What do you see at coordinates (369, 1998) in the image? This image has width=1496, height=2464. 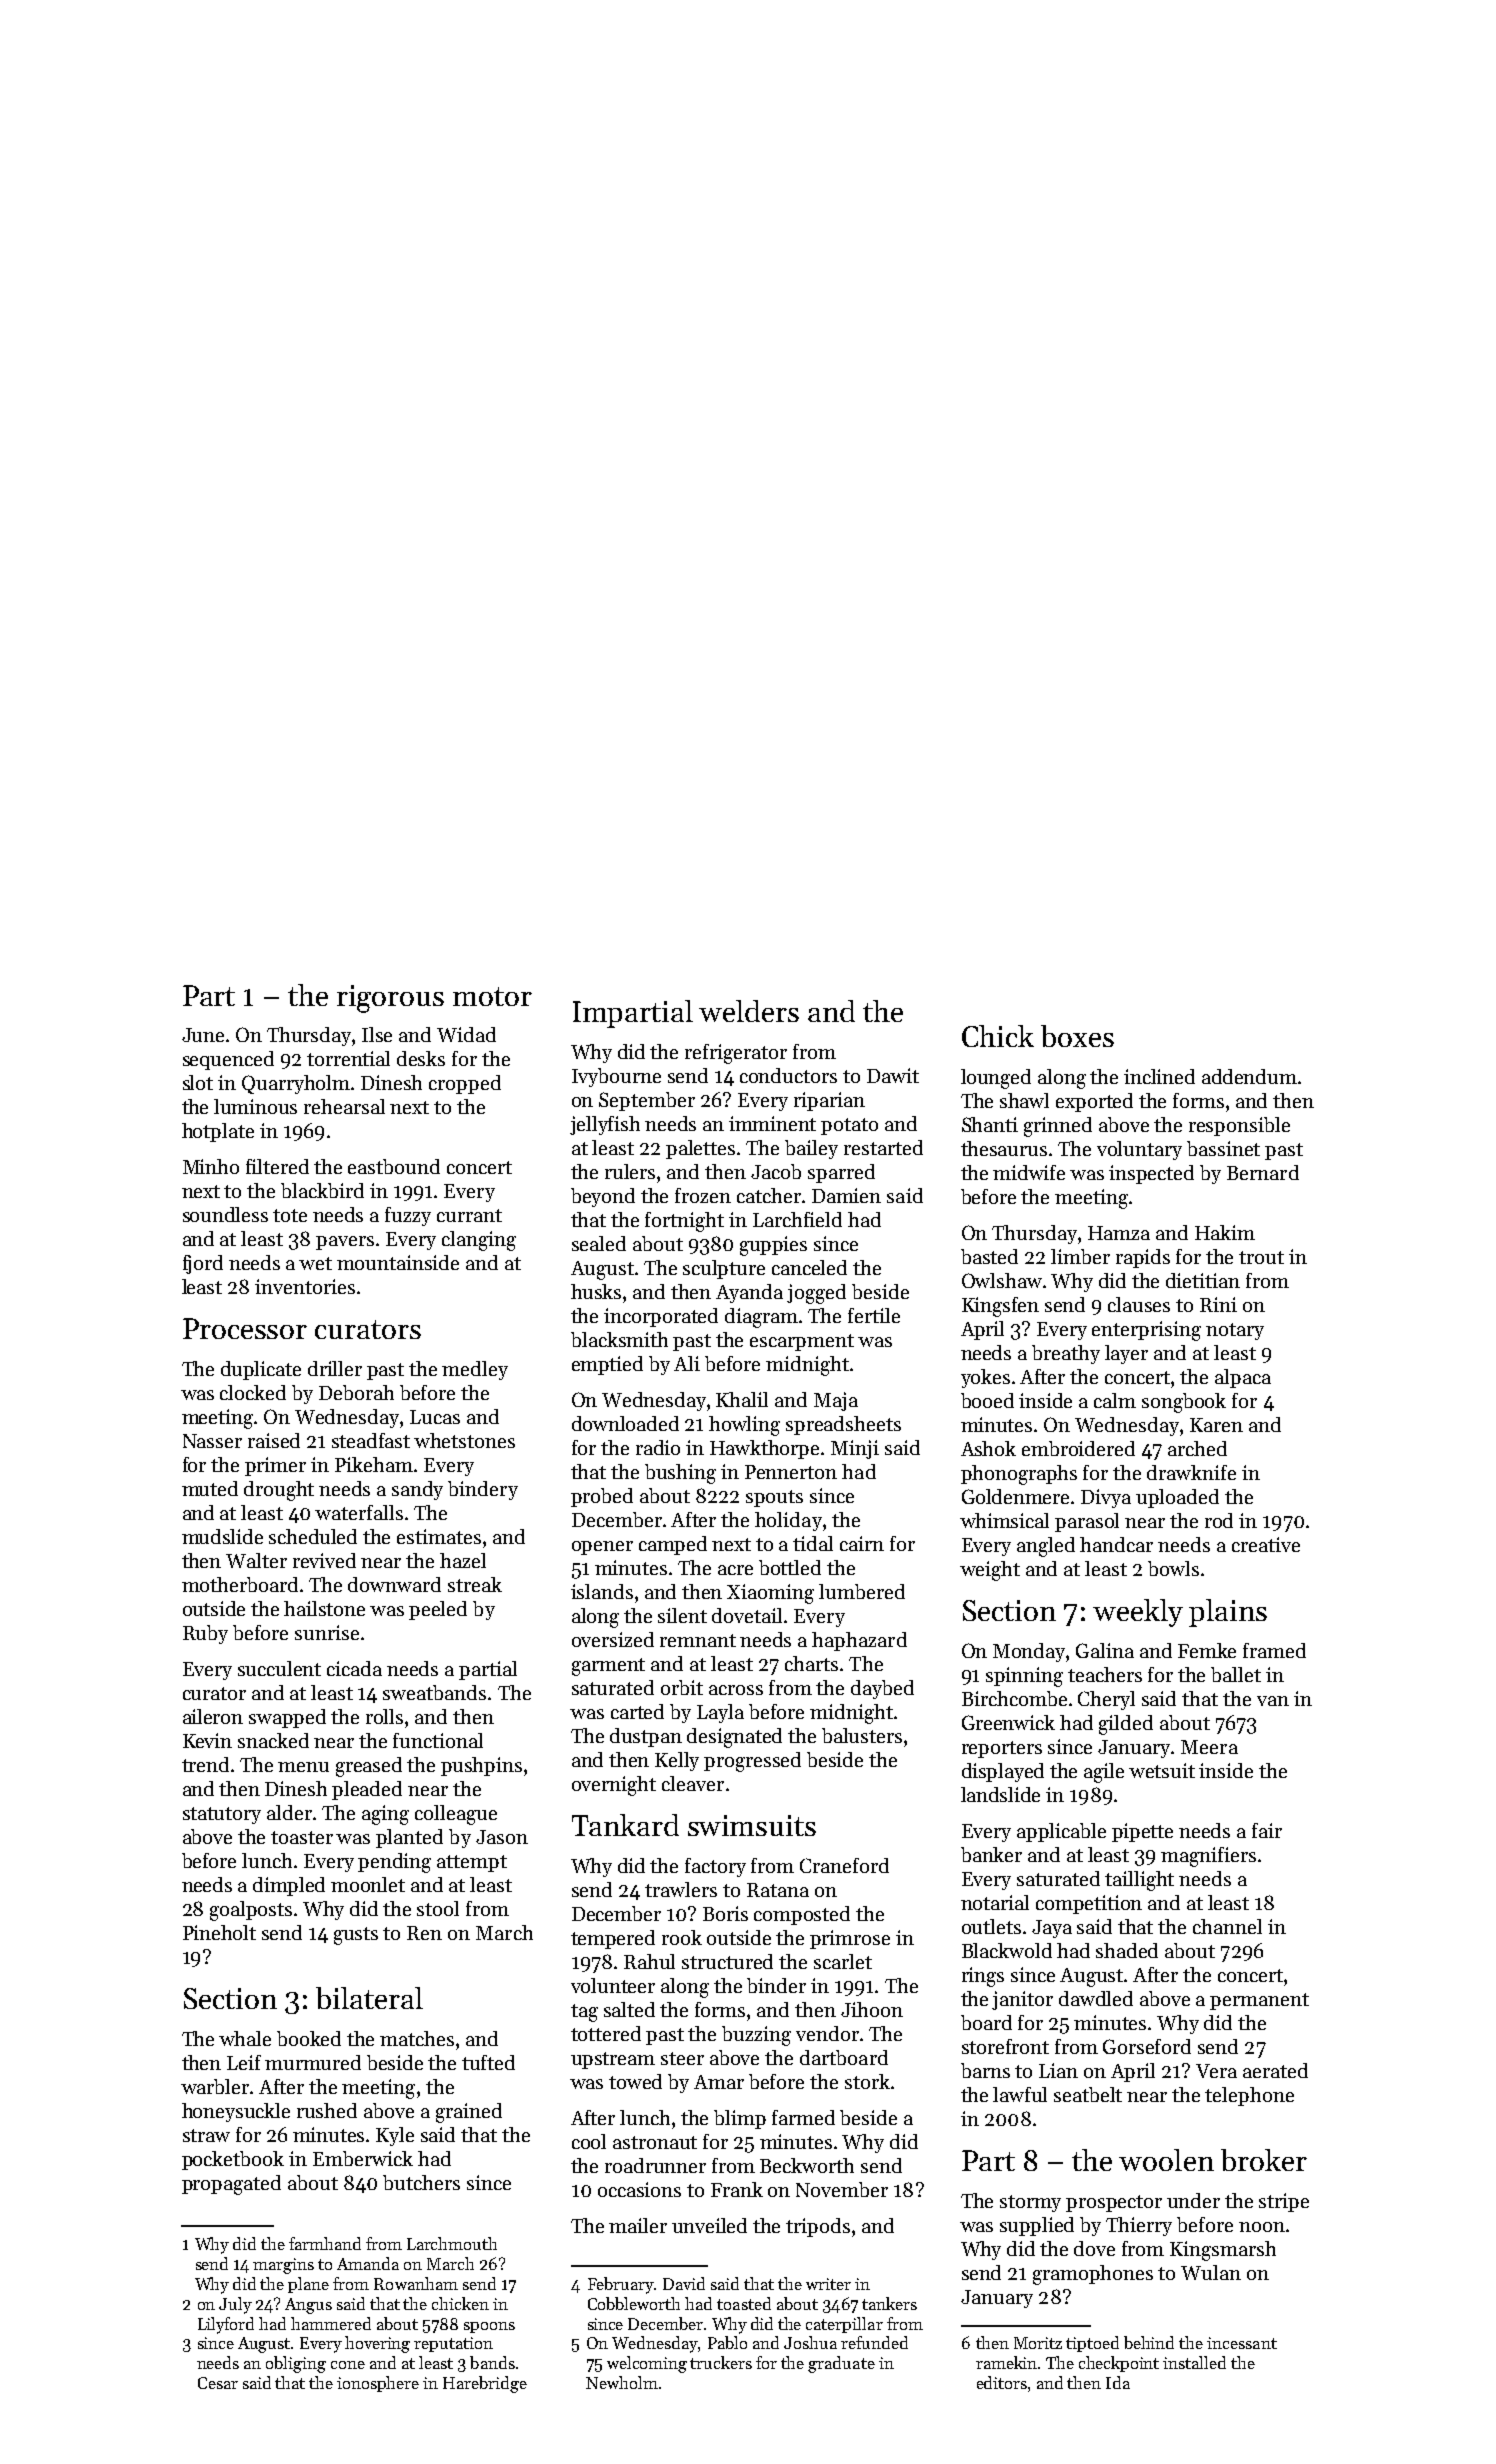 I see `bilateral` at bounding box center [369, 1998].
